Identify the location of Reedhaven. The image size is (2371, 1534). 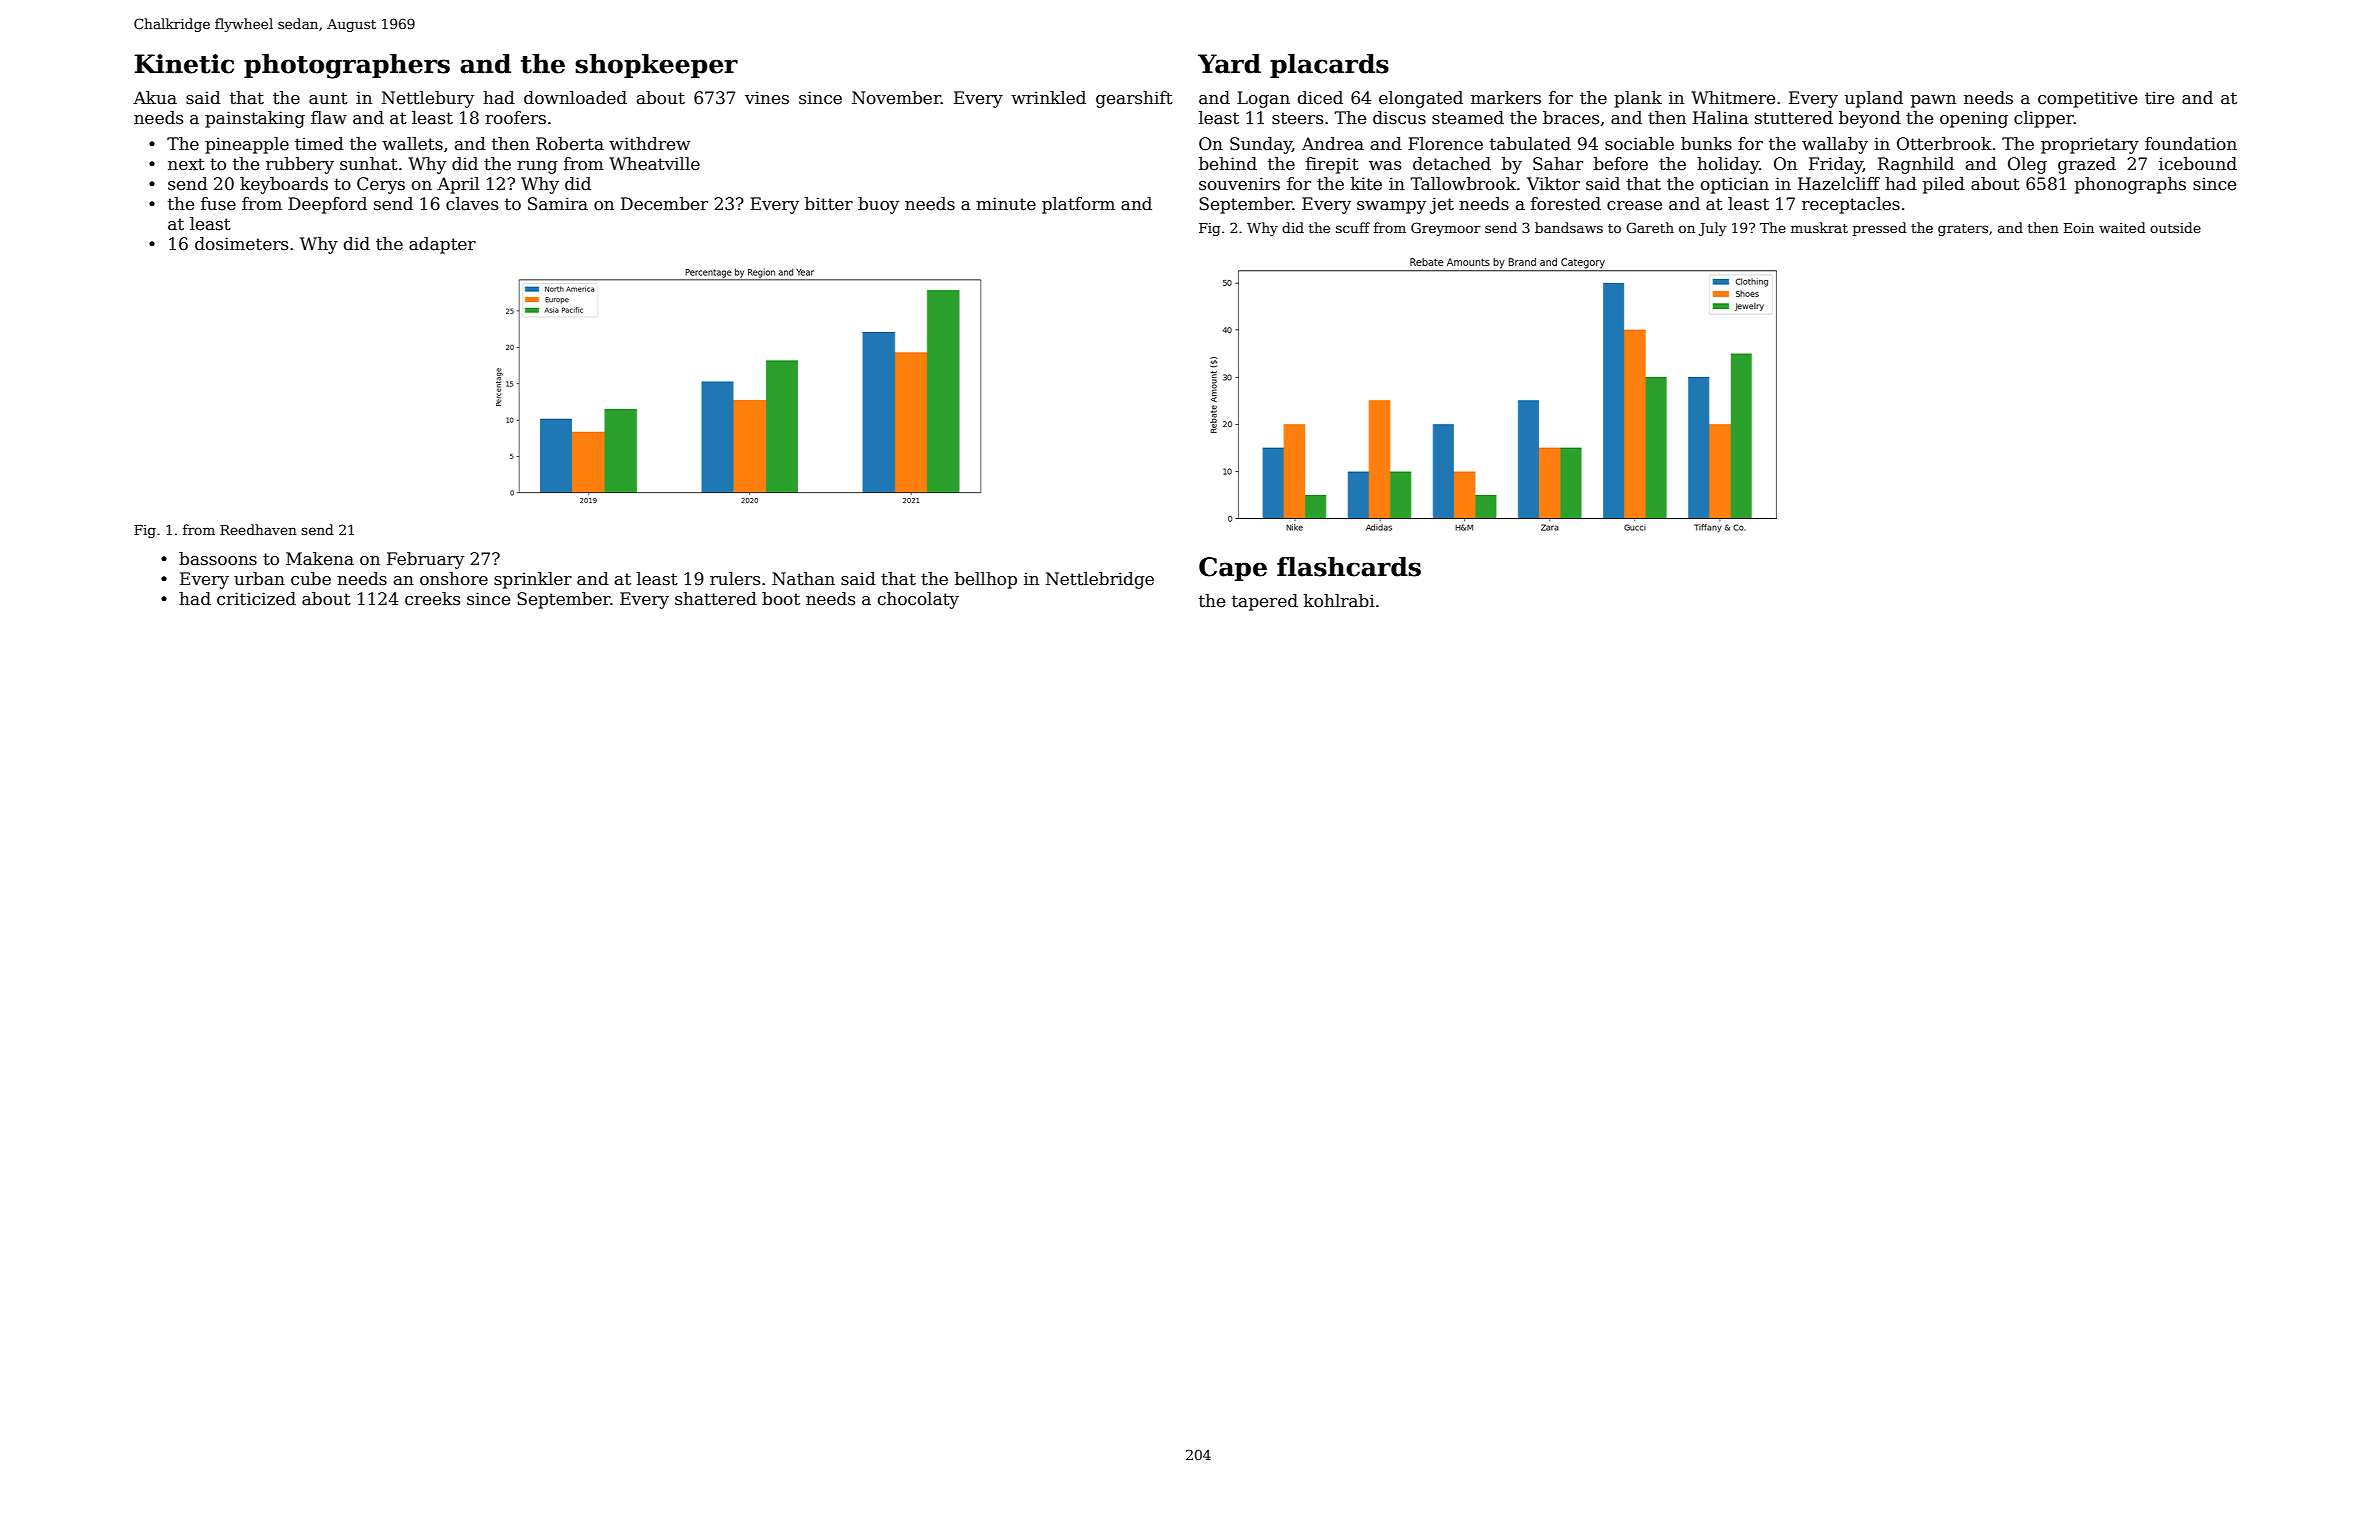
(258, 529).
